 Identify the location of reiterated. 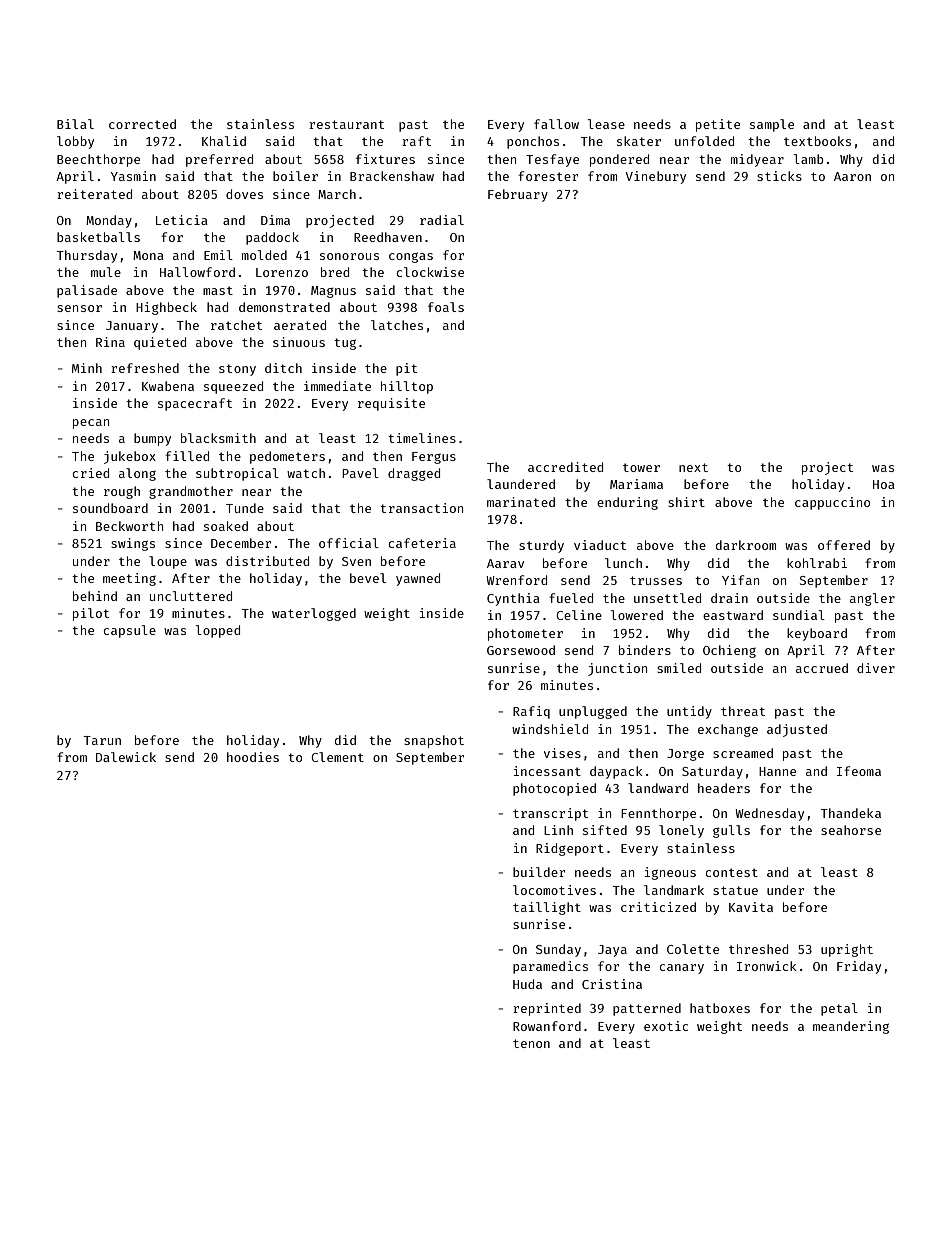
(94, 194).
